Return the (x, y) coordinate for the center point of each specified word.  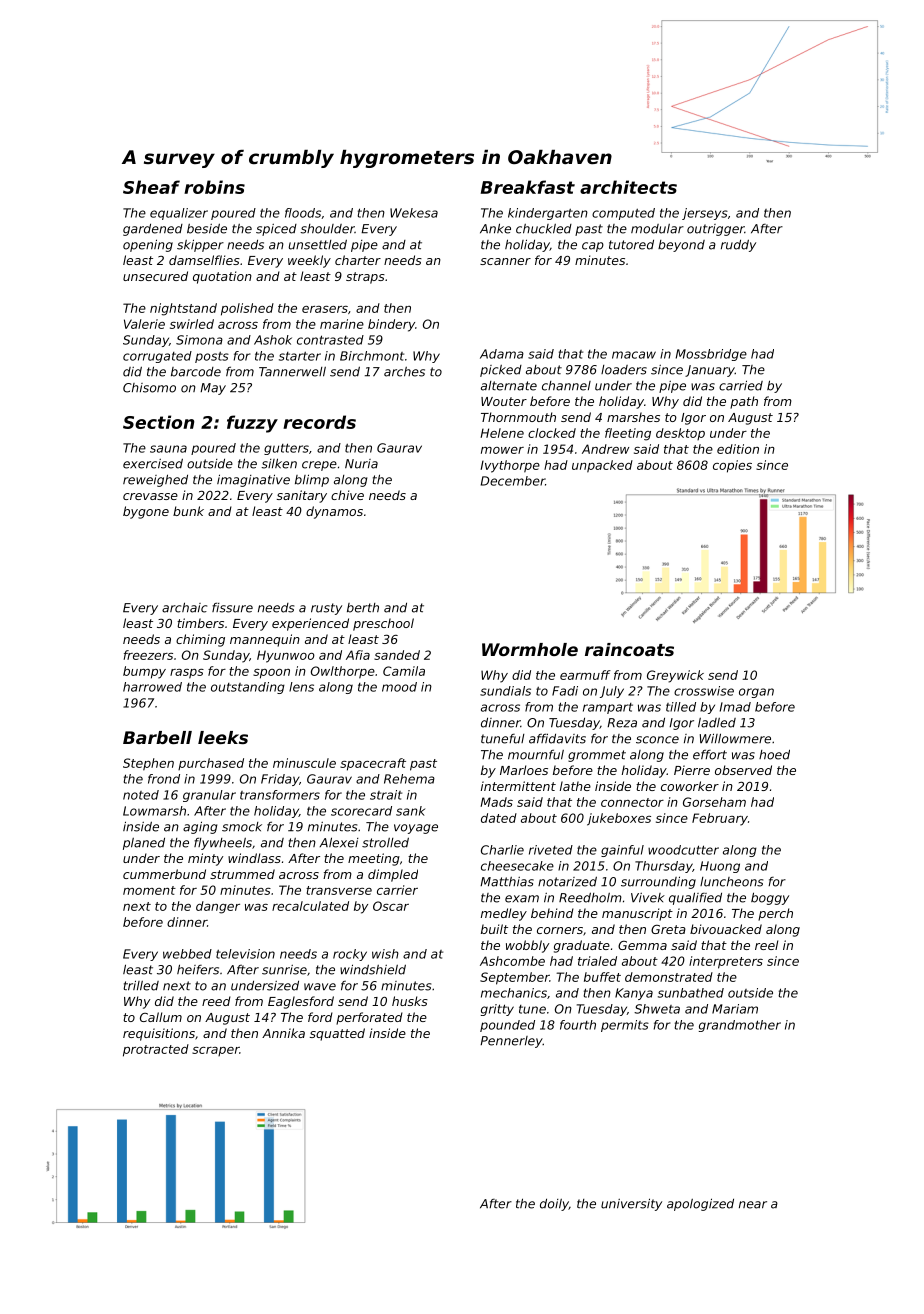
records (319, 422)
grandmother (740, 1026)
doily (554, 1205)
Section (158, 422)
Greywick (675, 676)
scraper (215, 1051)
